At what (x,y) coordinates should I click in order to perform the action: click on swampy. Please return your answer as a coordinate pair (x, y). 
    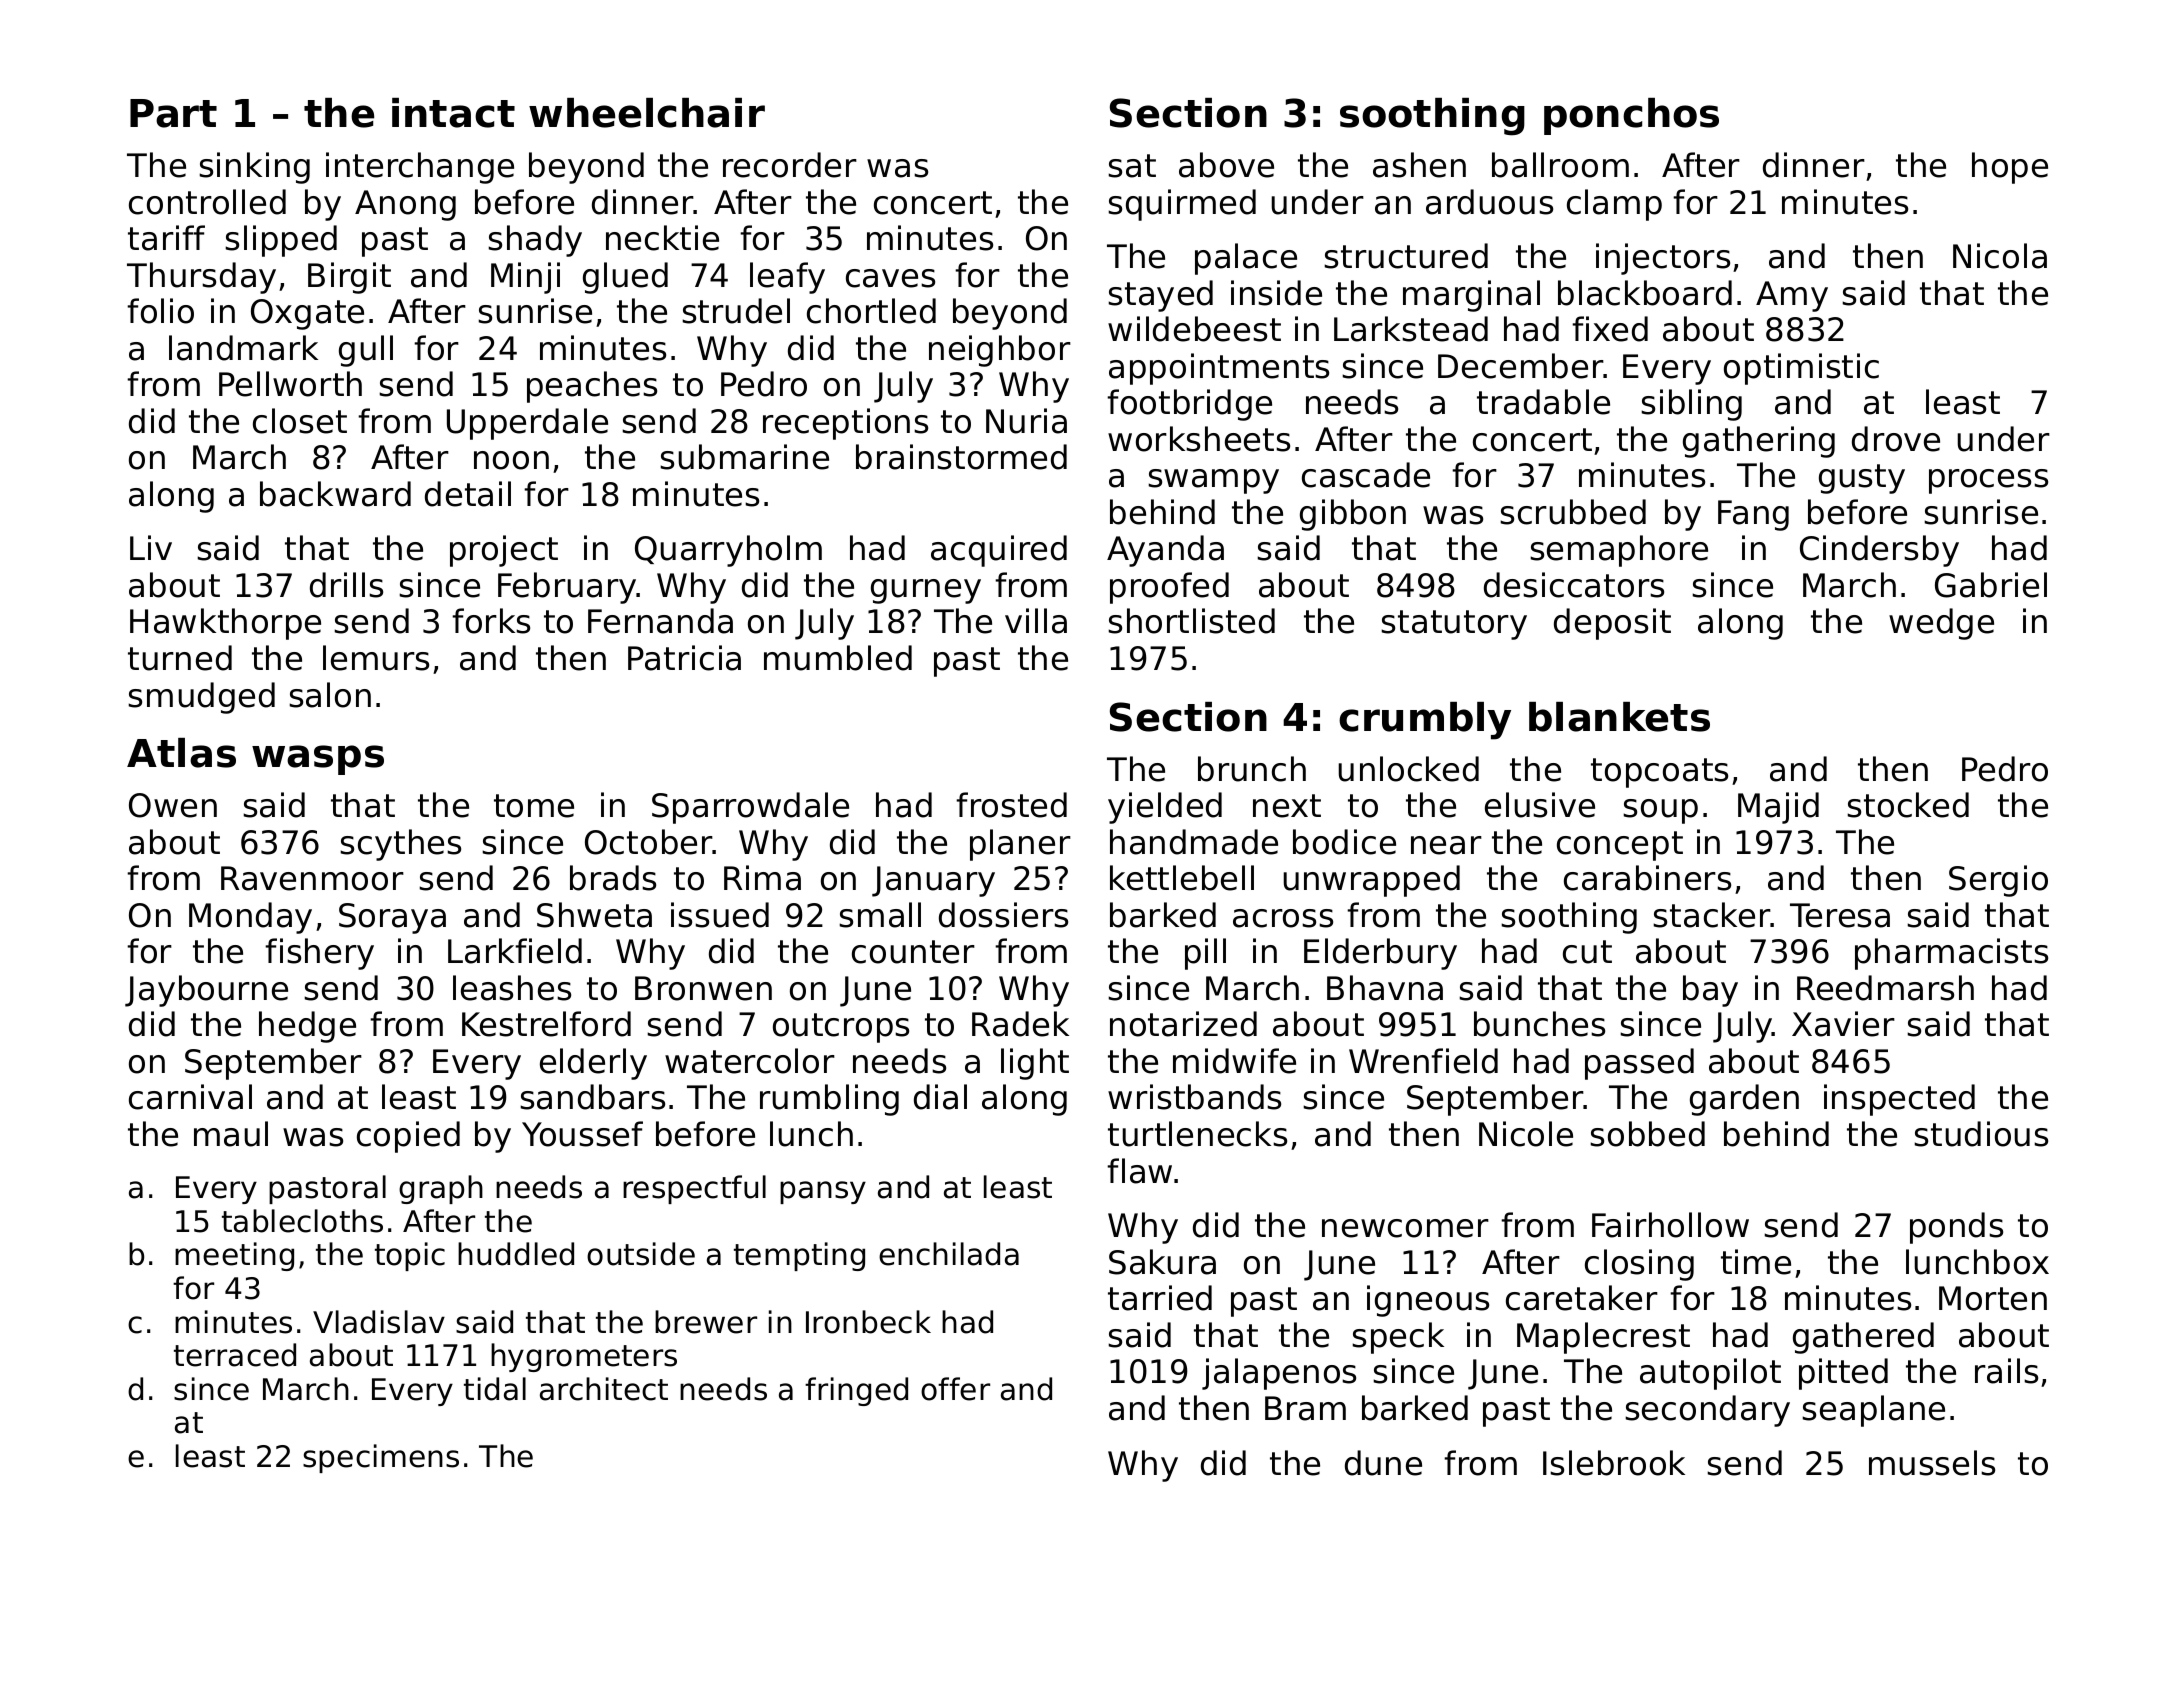
    Looking at the image, I should click on (1213, 481).
